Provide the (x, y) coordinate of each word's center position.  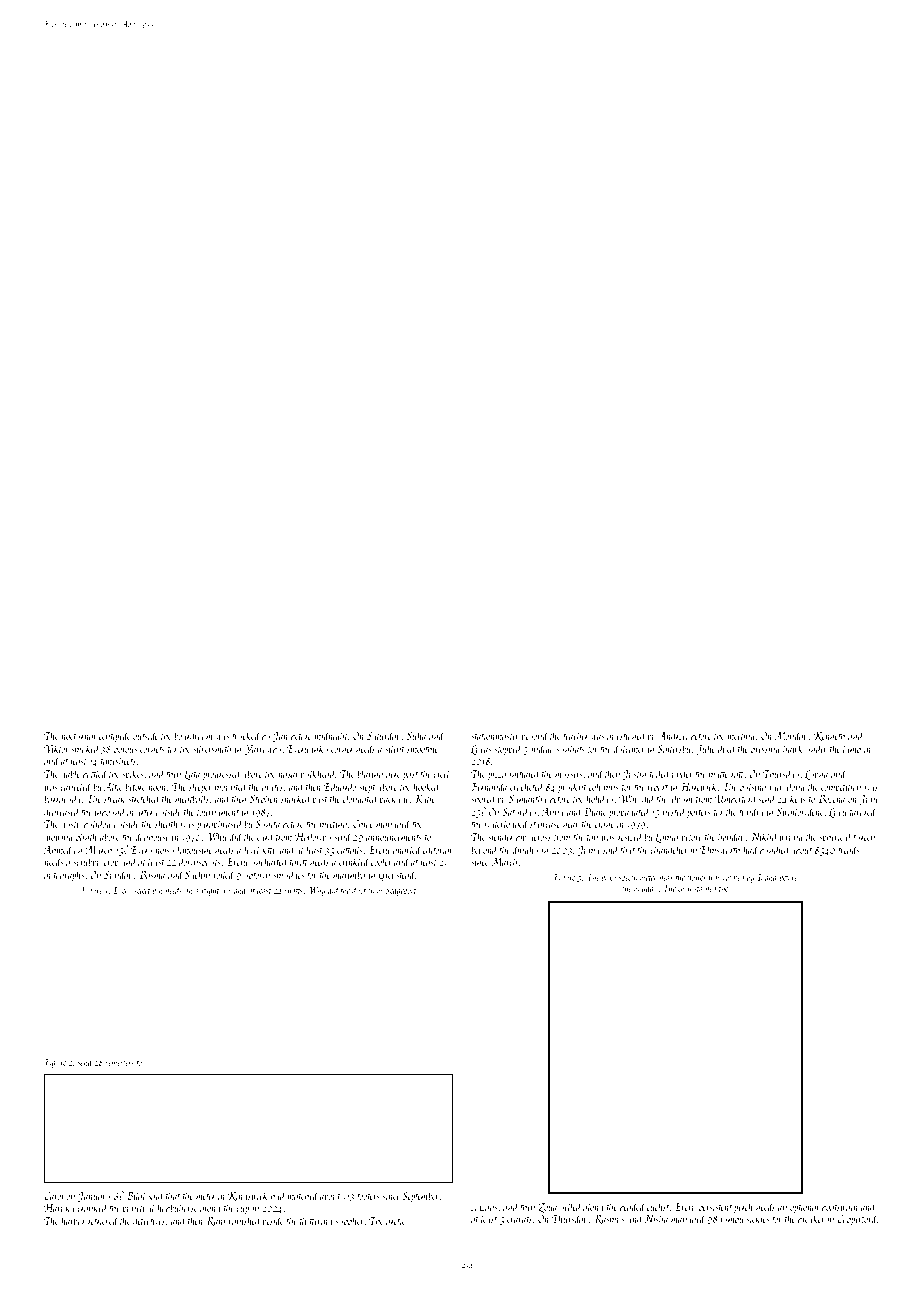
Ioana (767, 877)
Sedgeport (401, 891)
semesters (119, 1063)
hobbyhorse (177, 1209)
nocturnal (79, 735)
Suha (416, 735)
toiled (660, 773)
